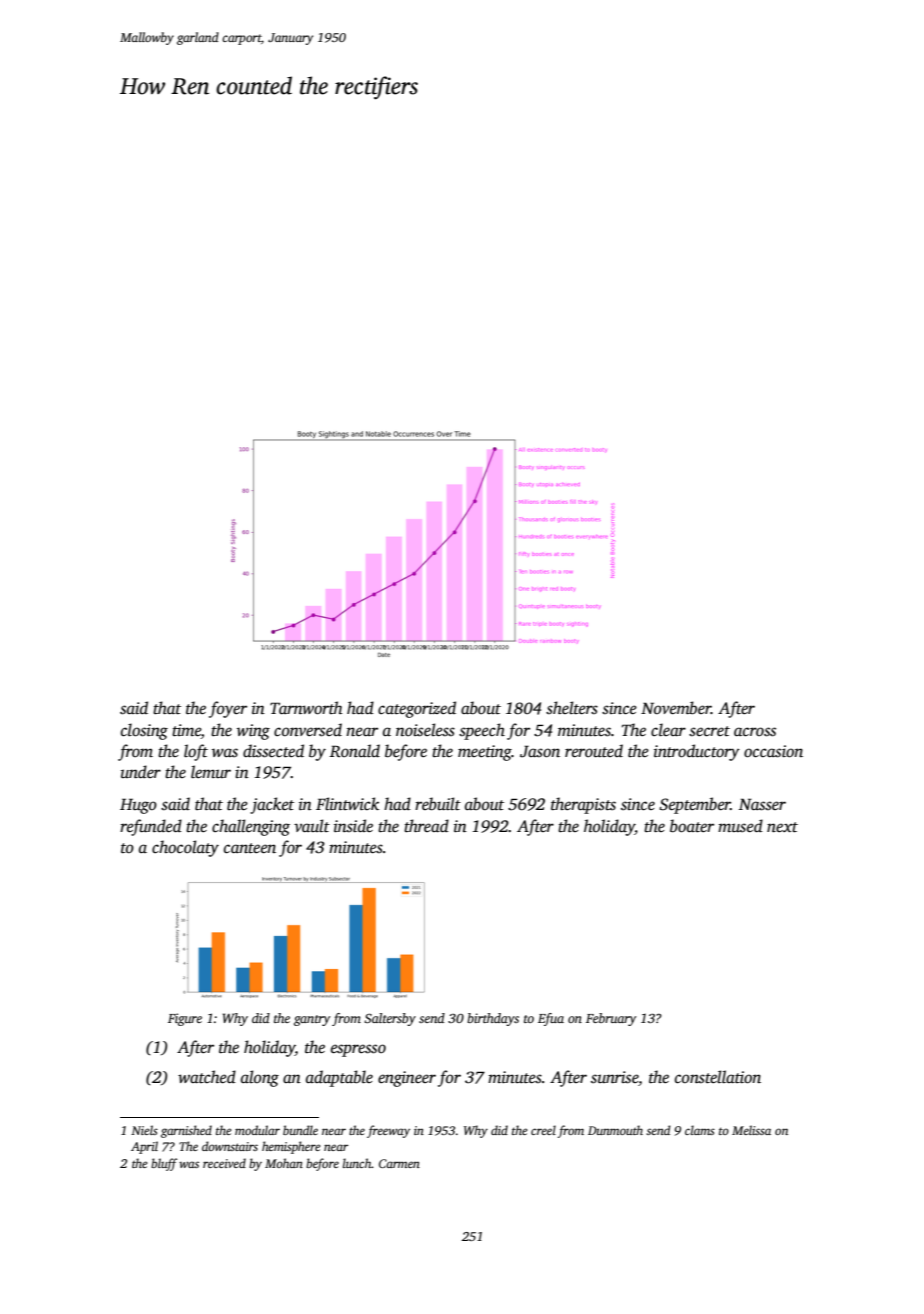 The image size is (924, 1314). I want to click on lemur, so click(211, 771).
